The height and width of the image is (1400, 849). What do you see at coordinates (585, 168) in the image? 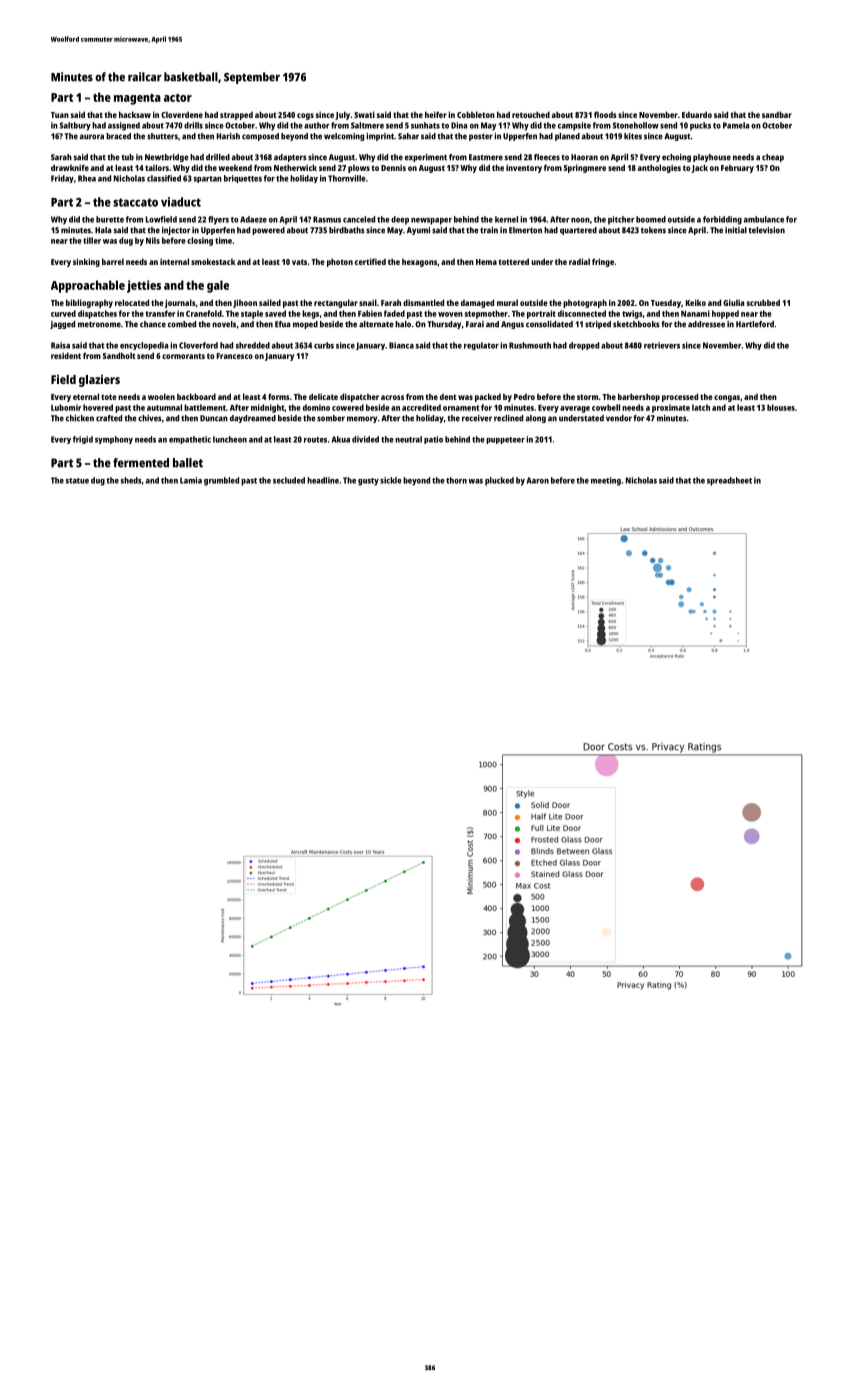
I see `Springmere` at bounding box center [585, 168].
